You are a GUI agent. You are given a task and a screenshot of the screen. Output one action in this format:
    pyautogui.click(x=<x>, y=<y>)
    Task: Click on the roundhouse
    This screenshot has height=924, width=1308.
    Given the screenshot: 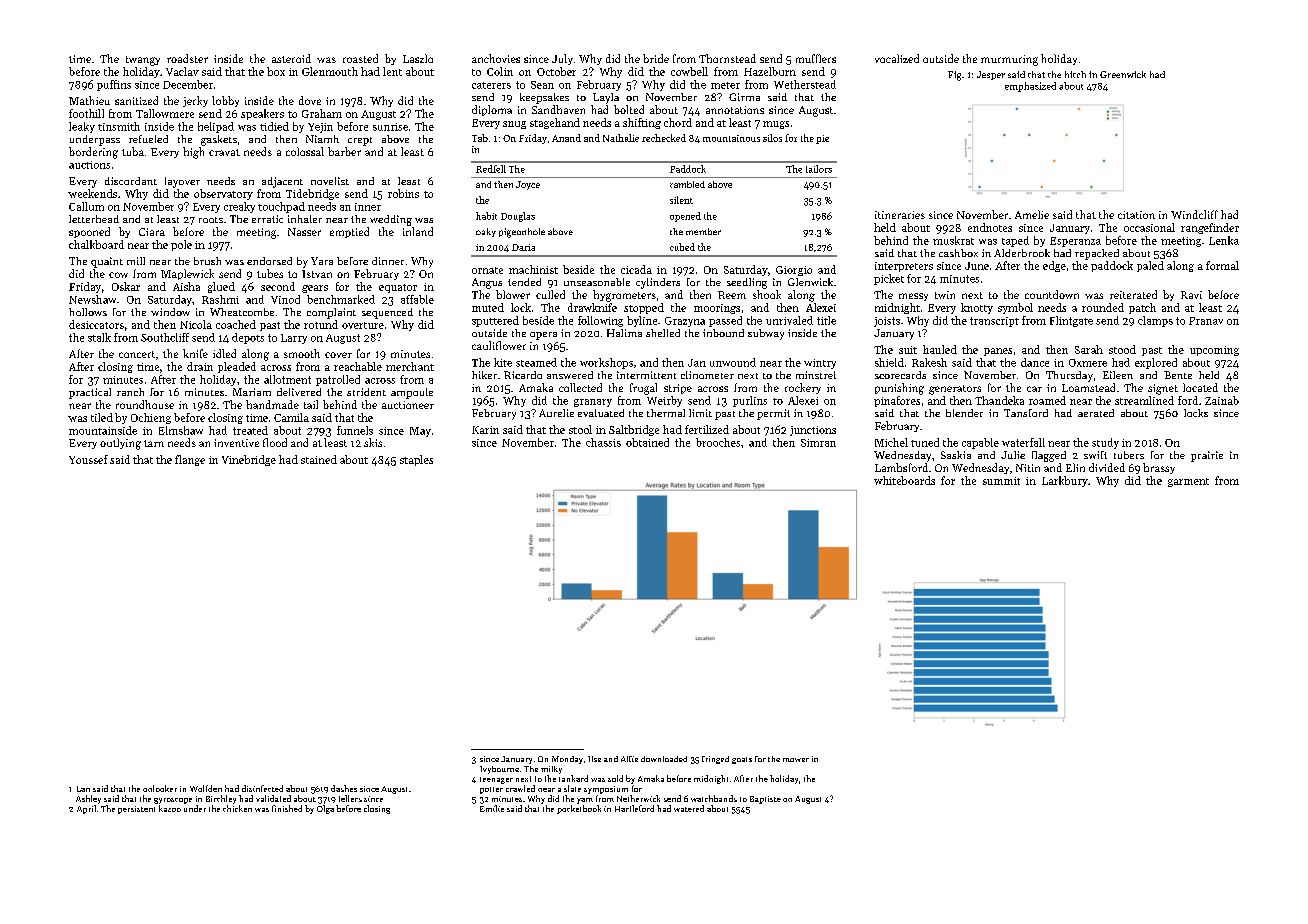 What is the action you would take?
    pyautogui.click(x=145, y=404)
